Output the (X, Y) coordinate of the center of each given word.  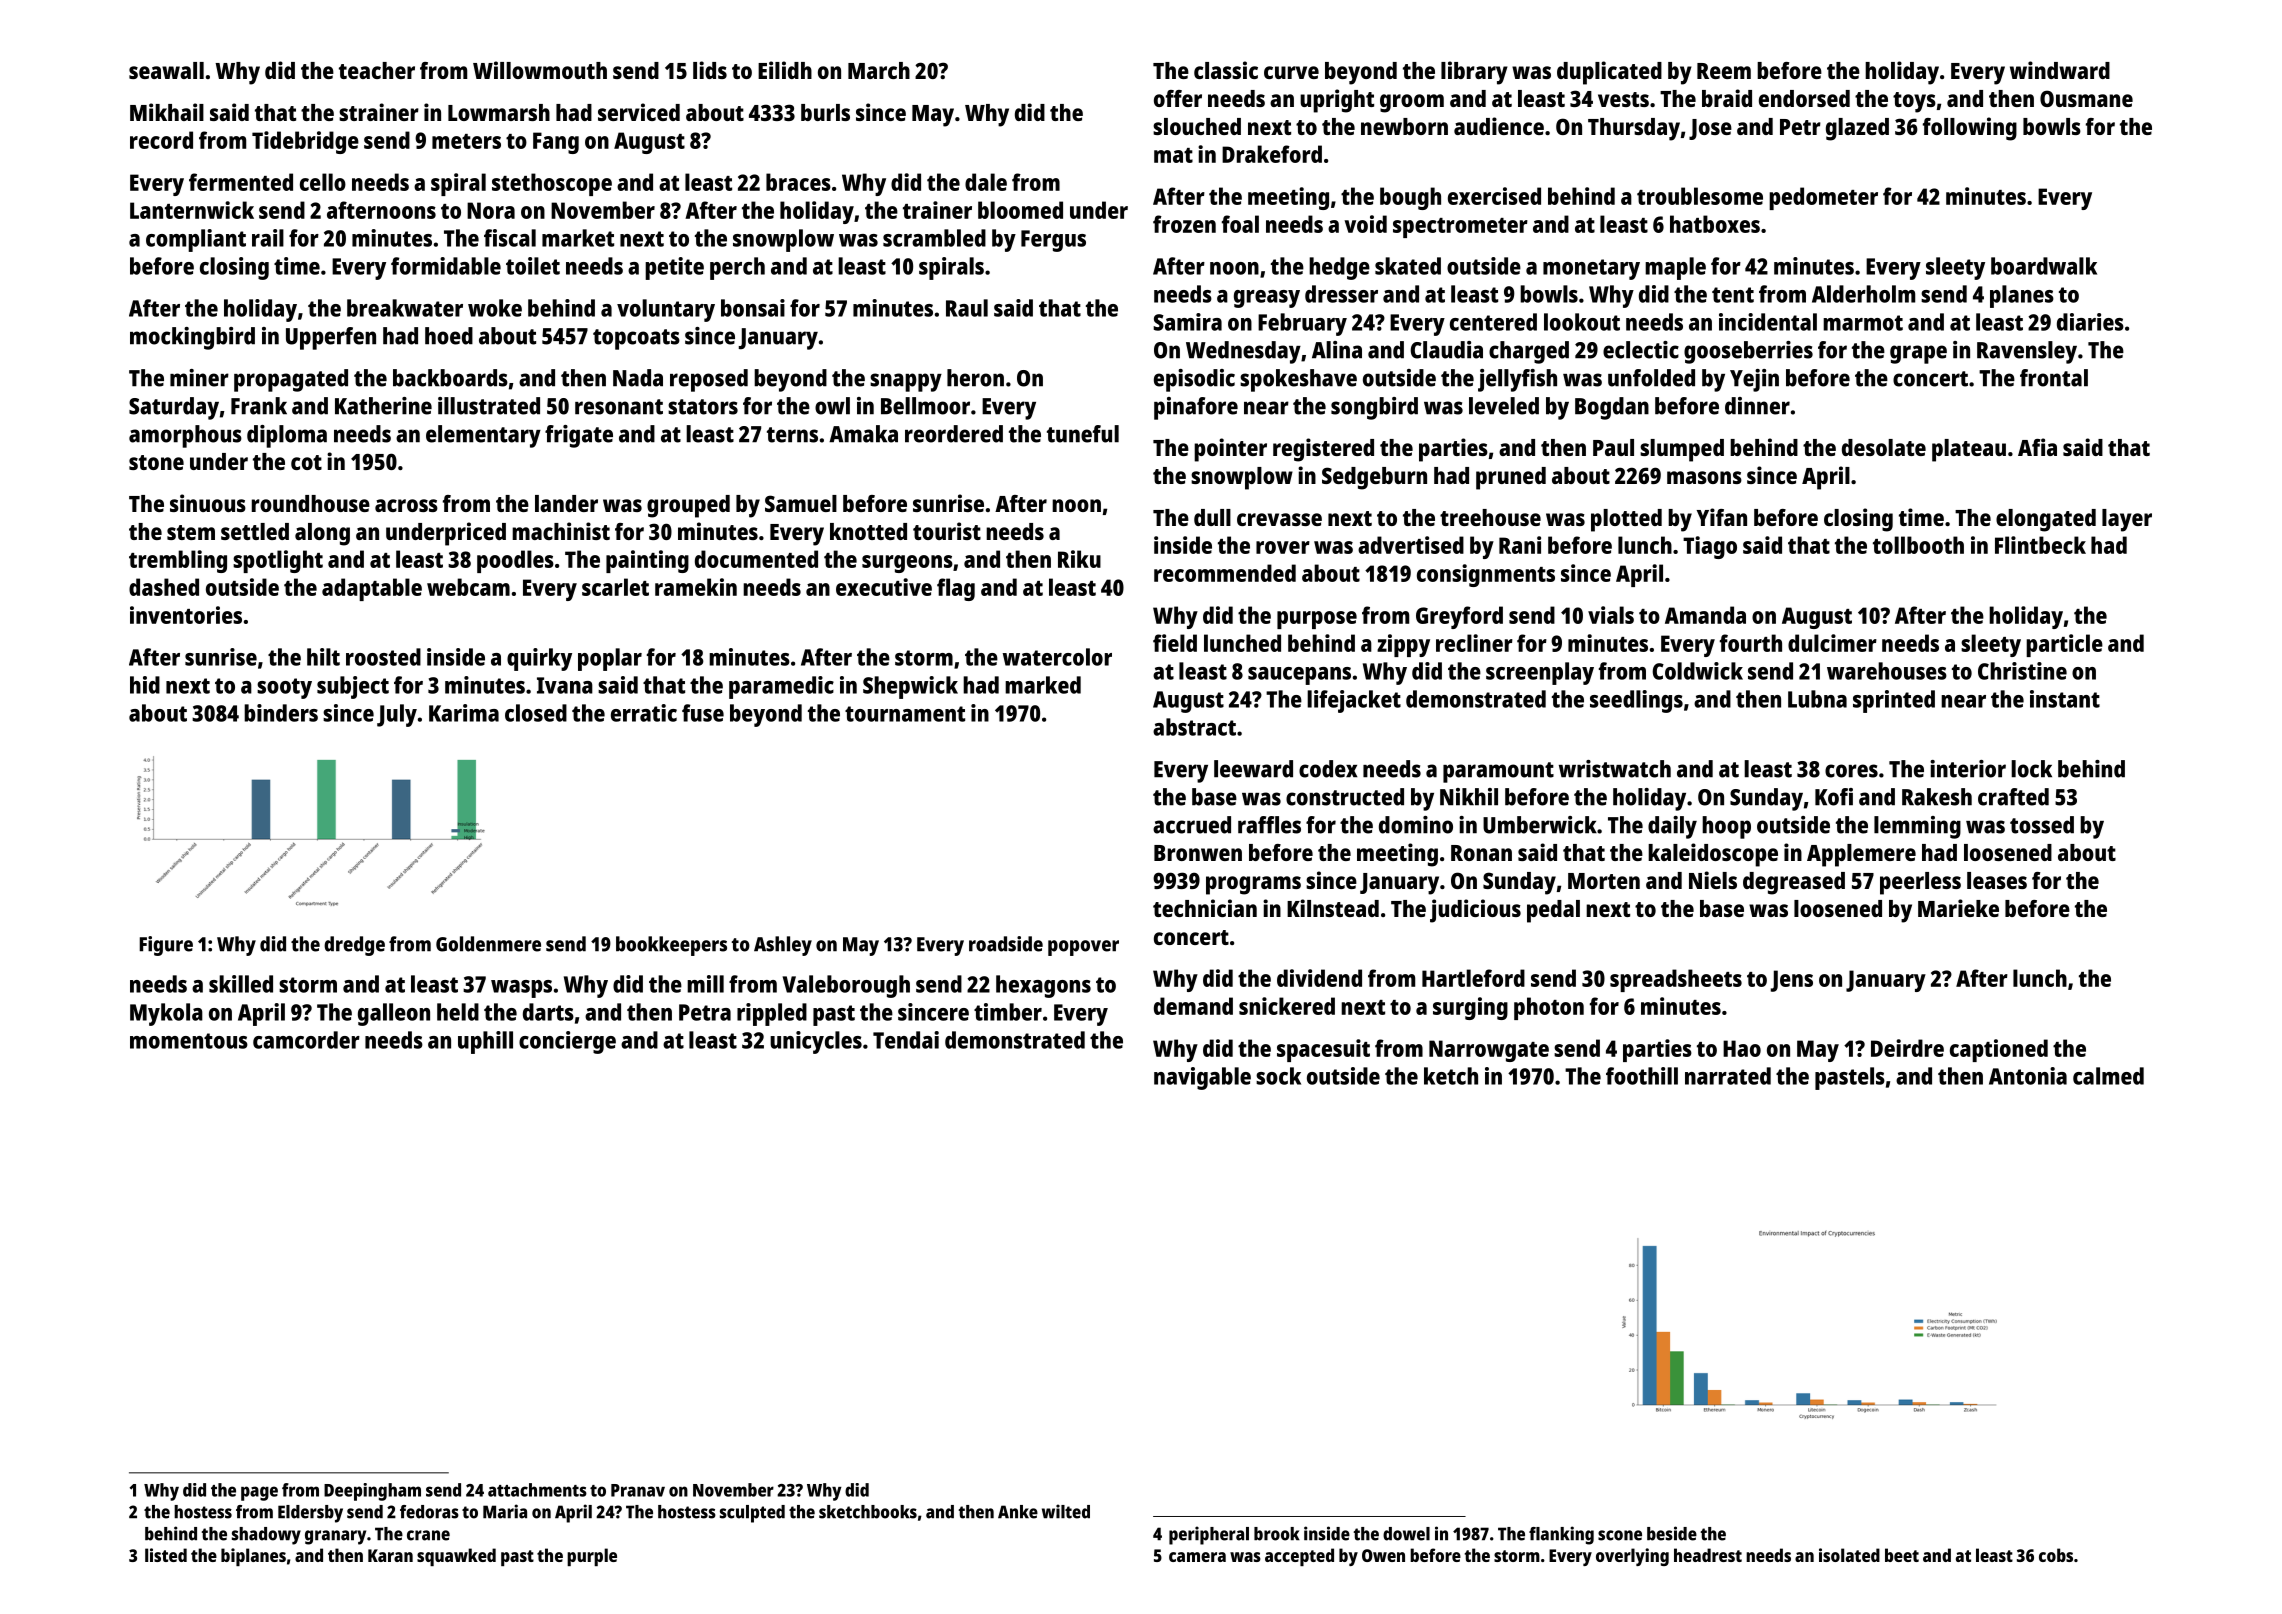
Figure (166, 946)
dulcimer (1832, 643)
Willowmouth (540, 70)
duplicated (1609, 73)
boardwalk (2044, 266)
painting (647, 561)
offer (1178, 98)
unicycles (816, 1042)
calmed (2108, 1076)
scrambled (934, 238)
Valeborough (846, 986)
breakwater (405, 308)
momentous (189, 1041)
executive (884, 587)
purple (592, 1557)
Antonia (2028, 1076)
